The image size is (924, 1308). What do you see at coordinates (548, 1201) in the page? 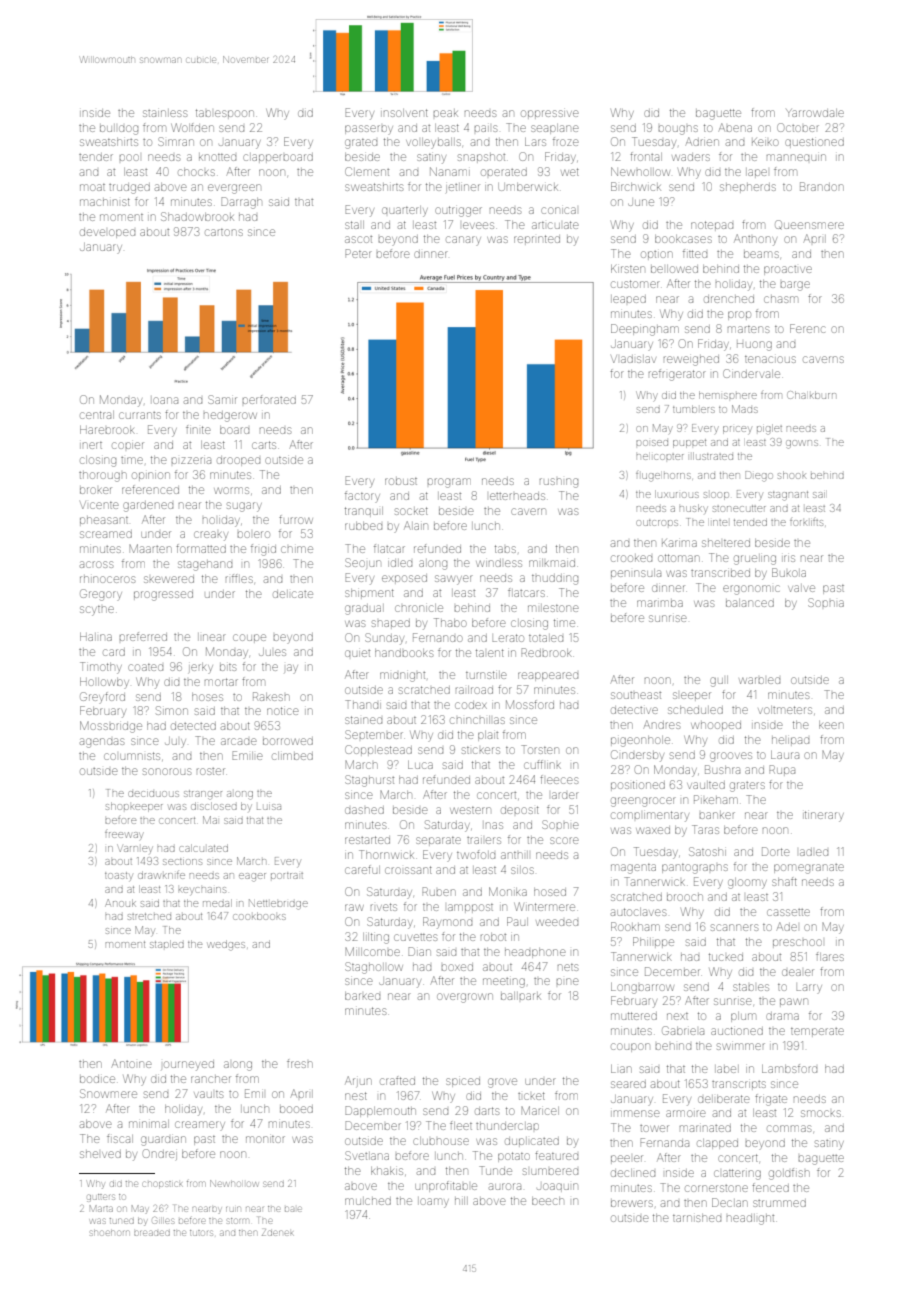
I see `beech` at bounding box center [548, 1201].
